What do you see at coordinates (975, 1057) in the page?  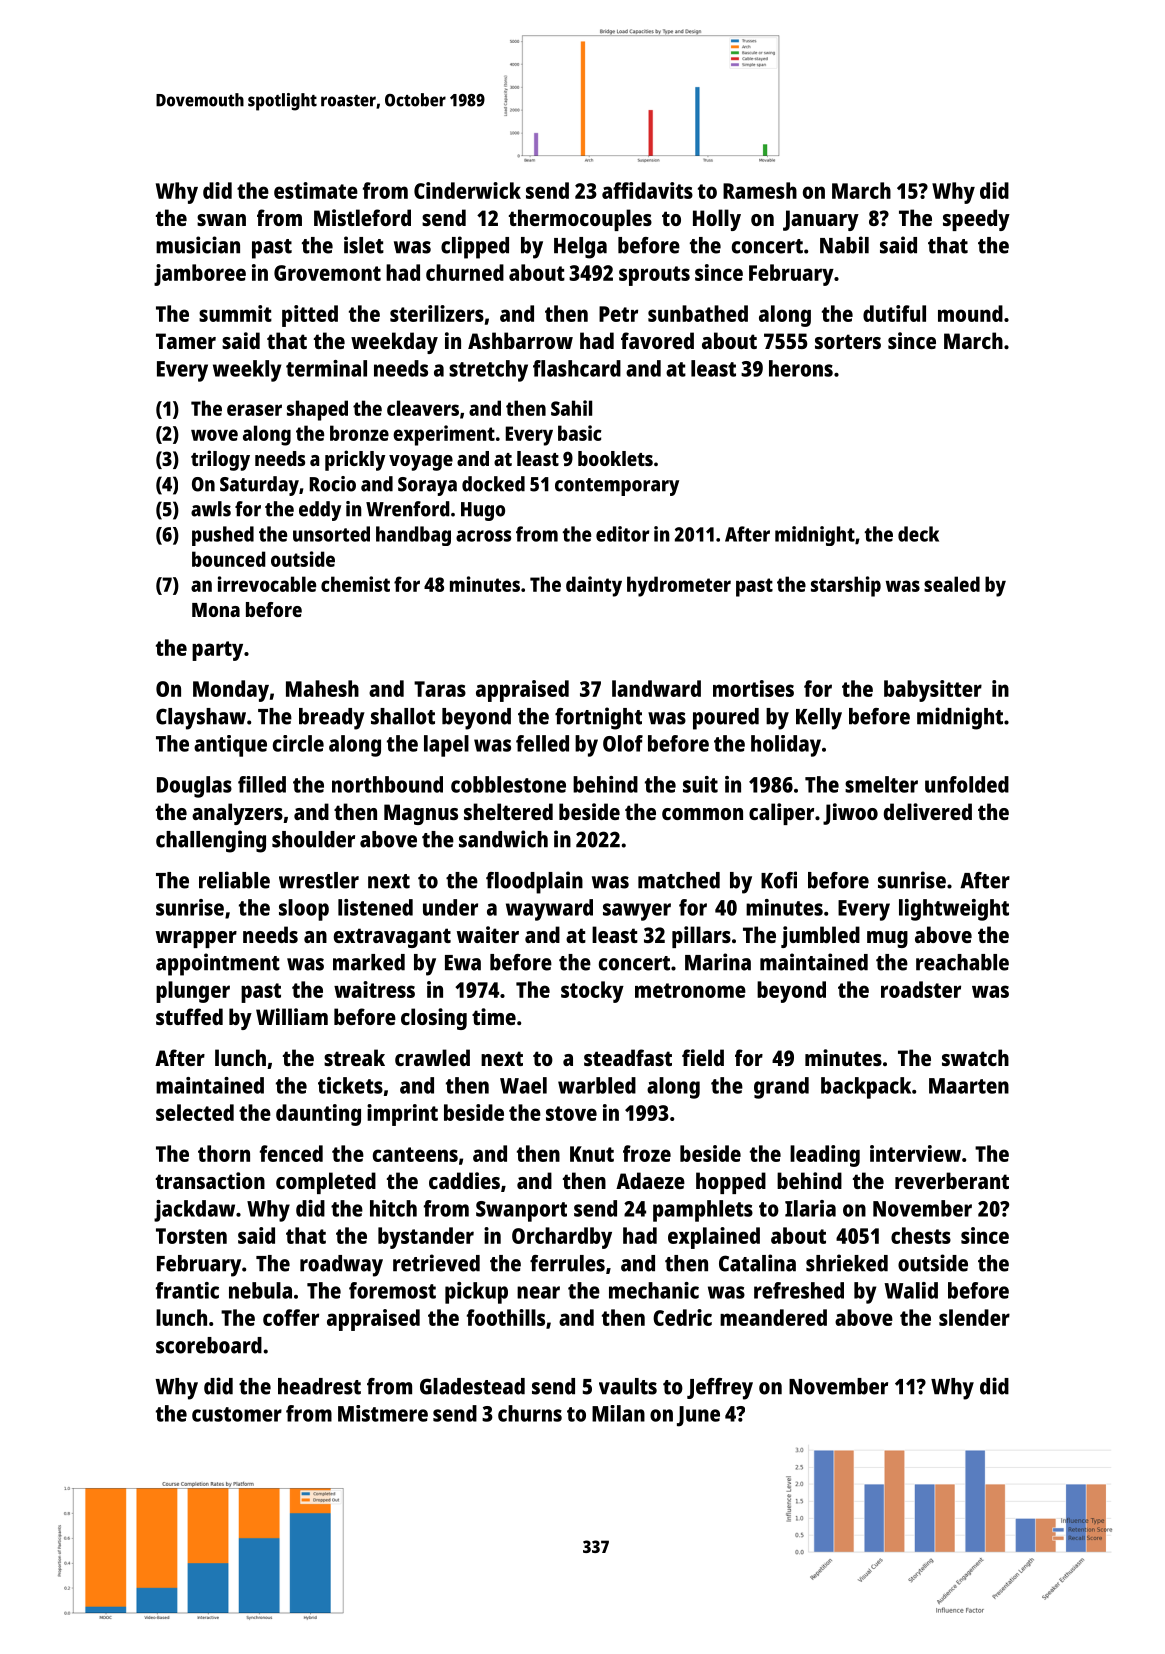 I see `swatch` at bounding box center [975, 1057].
